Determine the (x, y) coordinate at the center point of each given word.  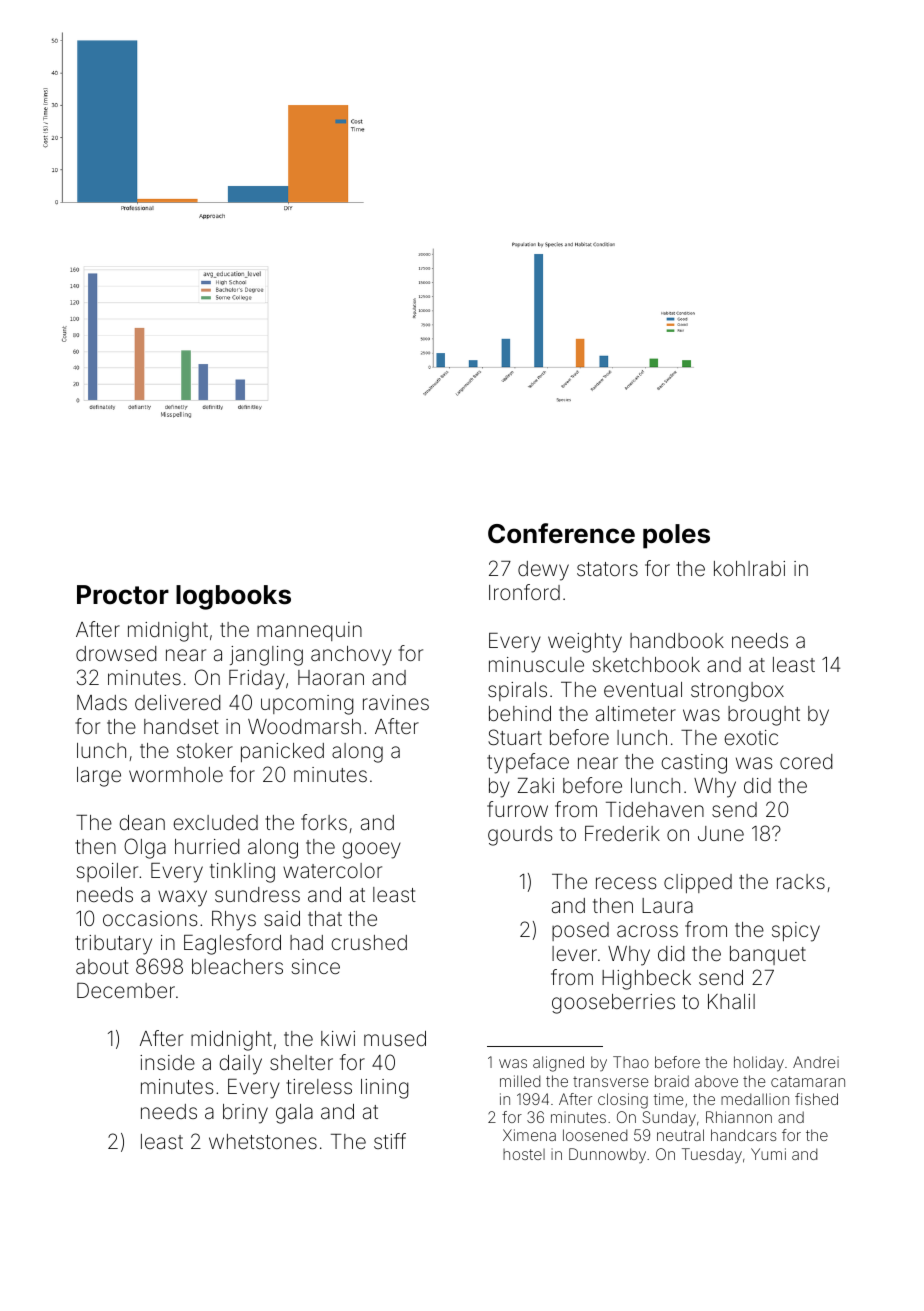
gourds (520, 836)
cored (806, 761)
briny (245, 1114)
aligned (558, 1064)
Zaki (536, 785)
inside (167, 1062)
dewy (543, 571)
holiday (759, 1064)
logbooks (233, 597)
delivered (178, 702)
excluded (215, 822)
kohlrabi (749, 568)
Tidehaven (655, 809)
